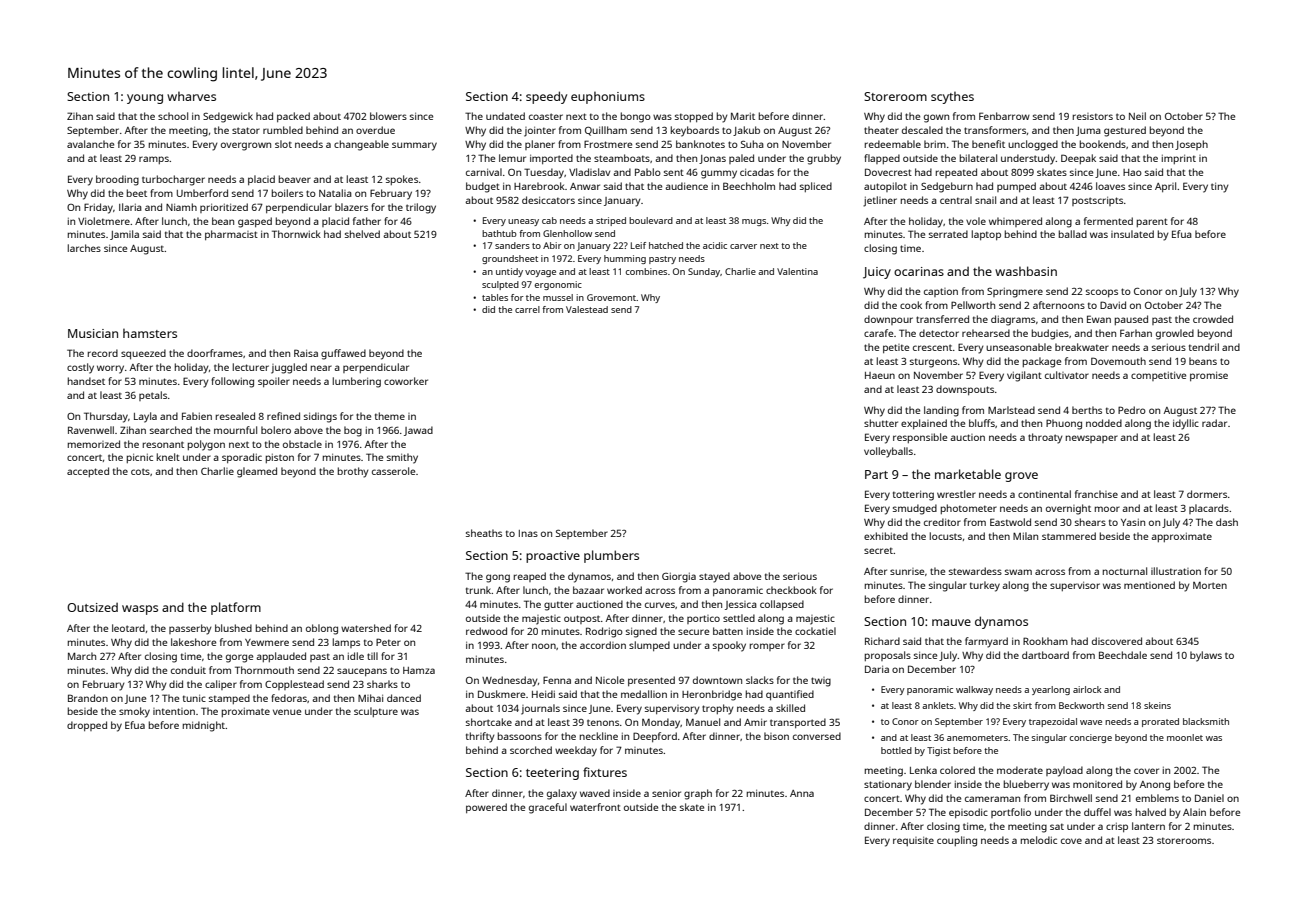 The height and width of the page is (924, 1308). I want to click on smithy, so click(402, 458).
